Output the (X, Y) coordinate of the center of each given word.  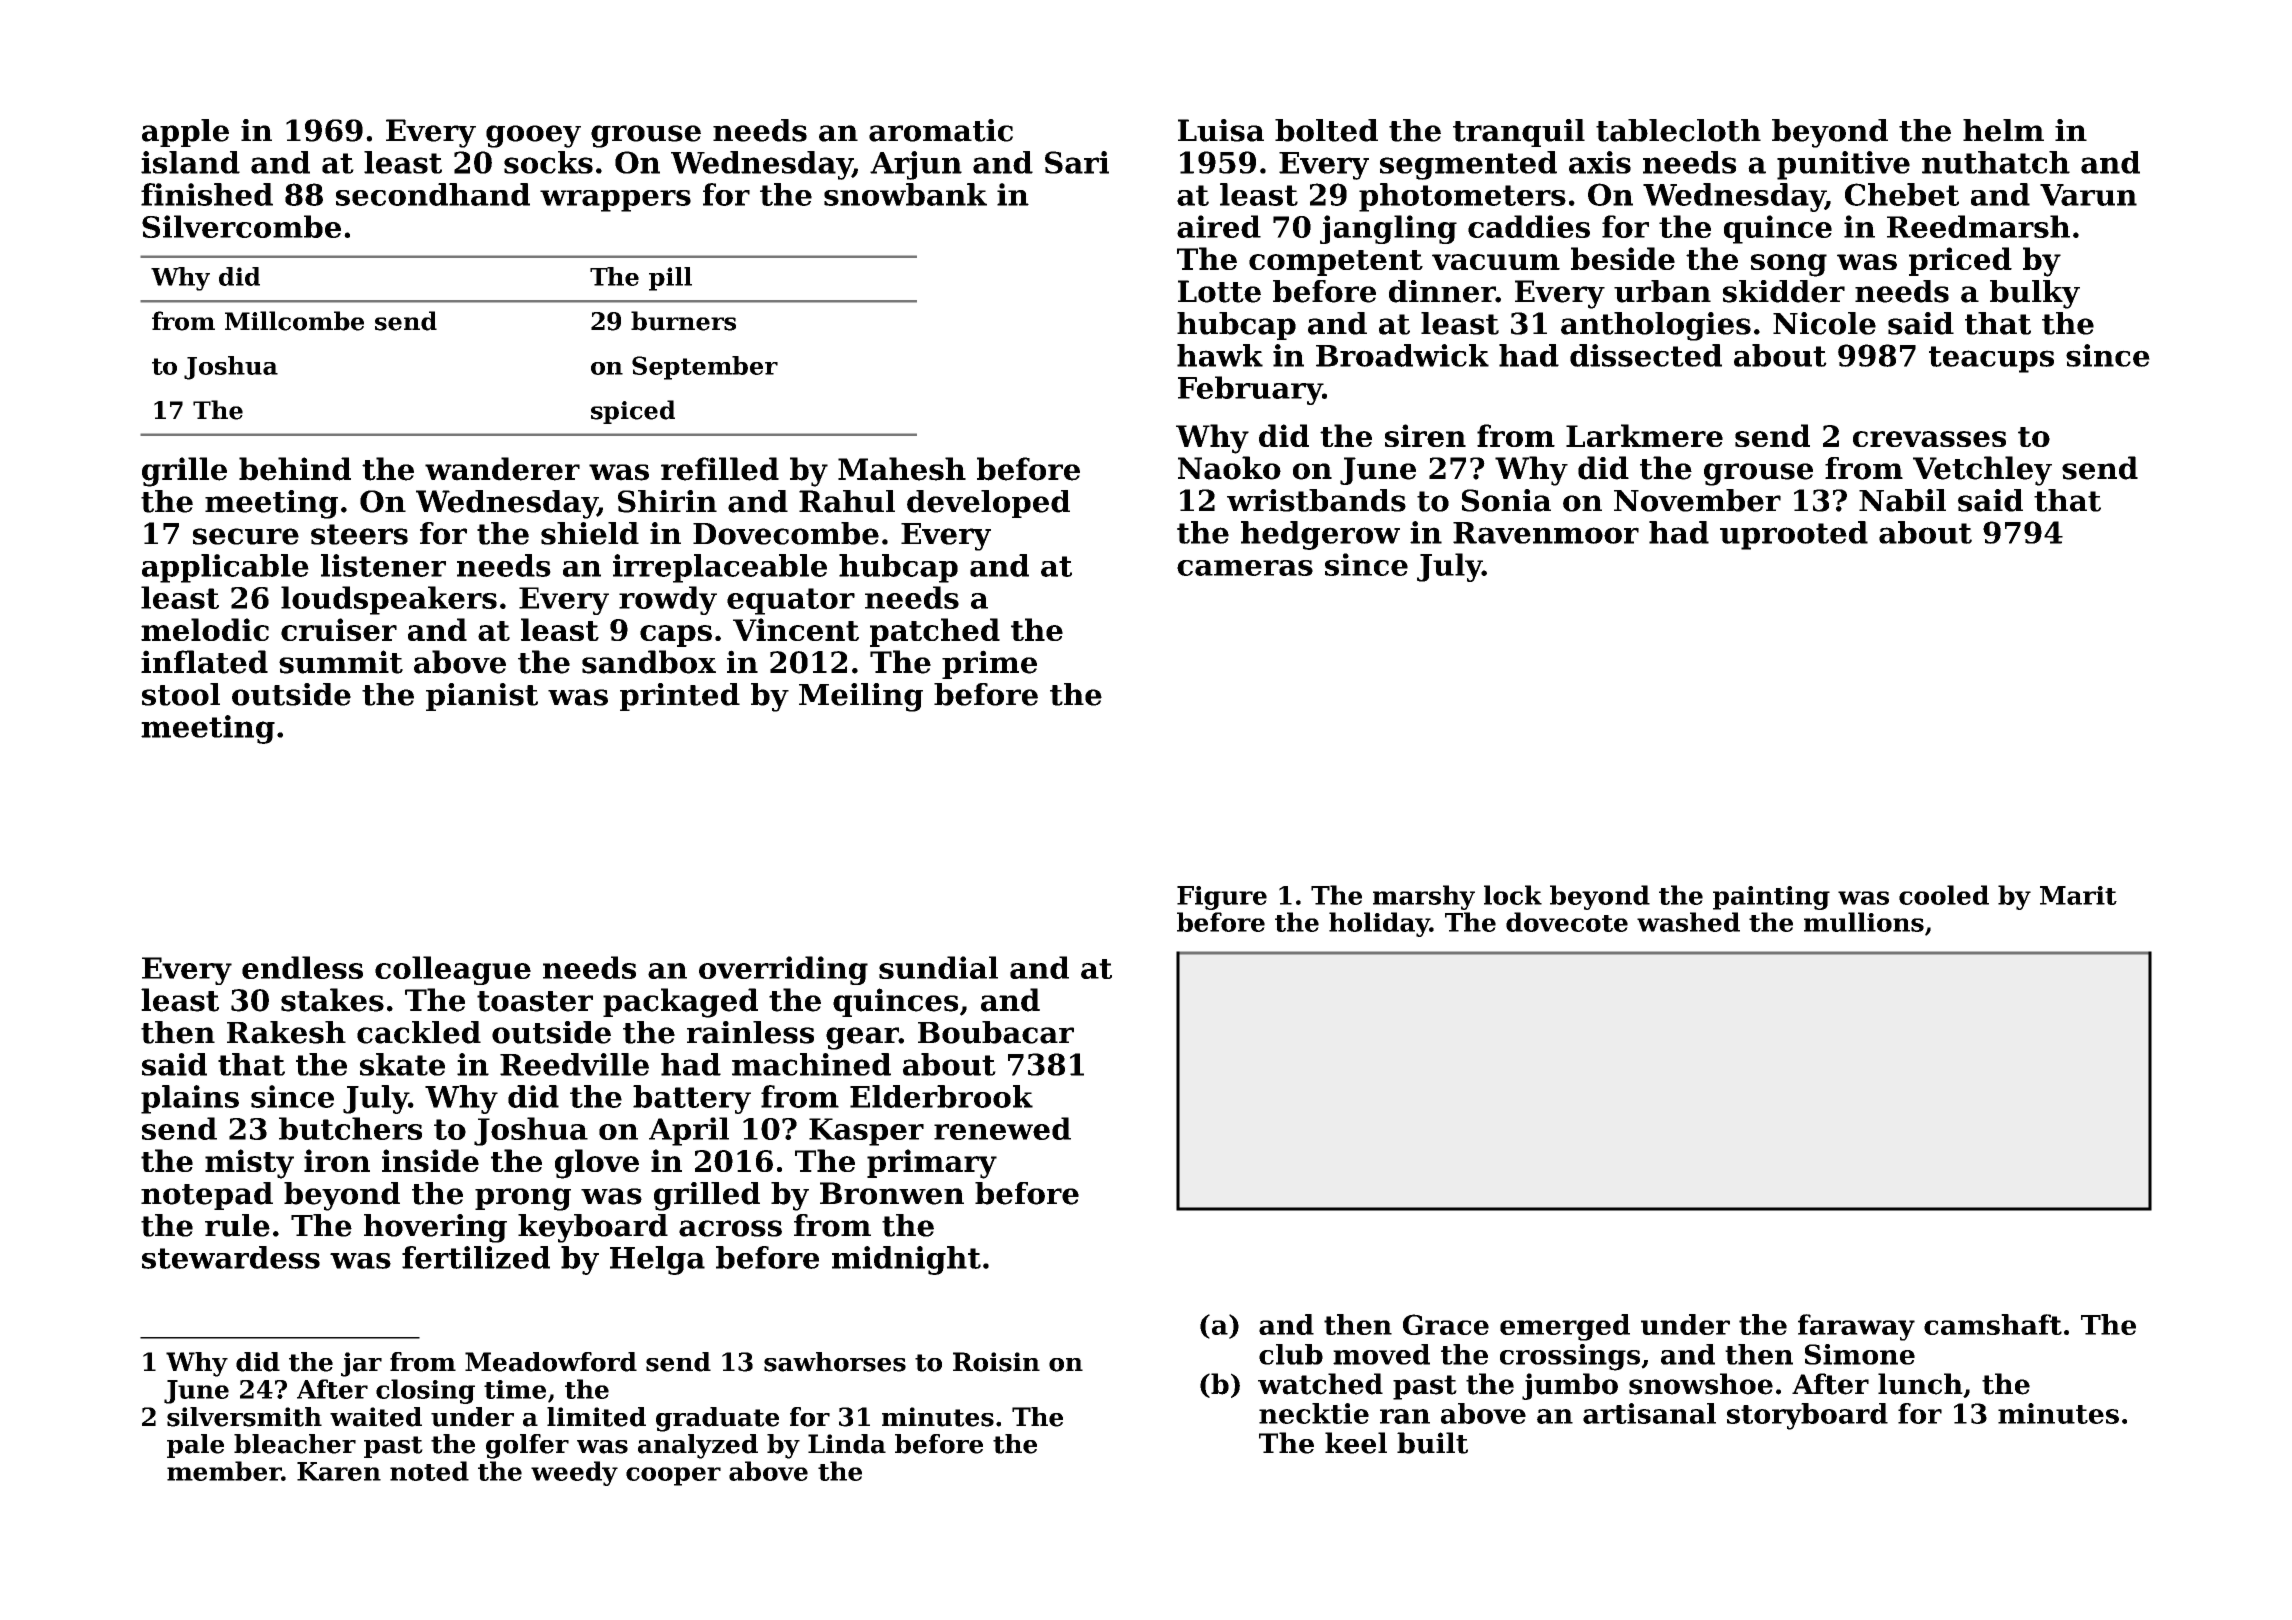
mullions (1864, 922)
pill (670, 279)
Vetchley (1982, 471)
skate (402, 1064)
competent (1336, 263)
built (1432, 1443)
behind (295, 469)
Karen (339, 1471)
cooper (673, 1476)
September (705, 368)
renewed (1002, 1128)
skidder (1784, 291)
